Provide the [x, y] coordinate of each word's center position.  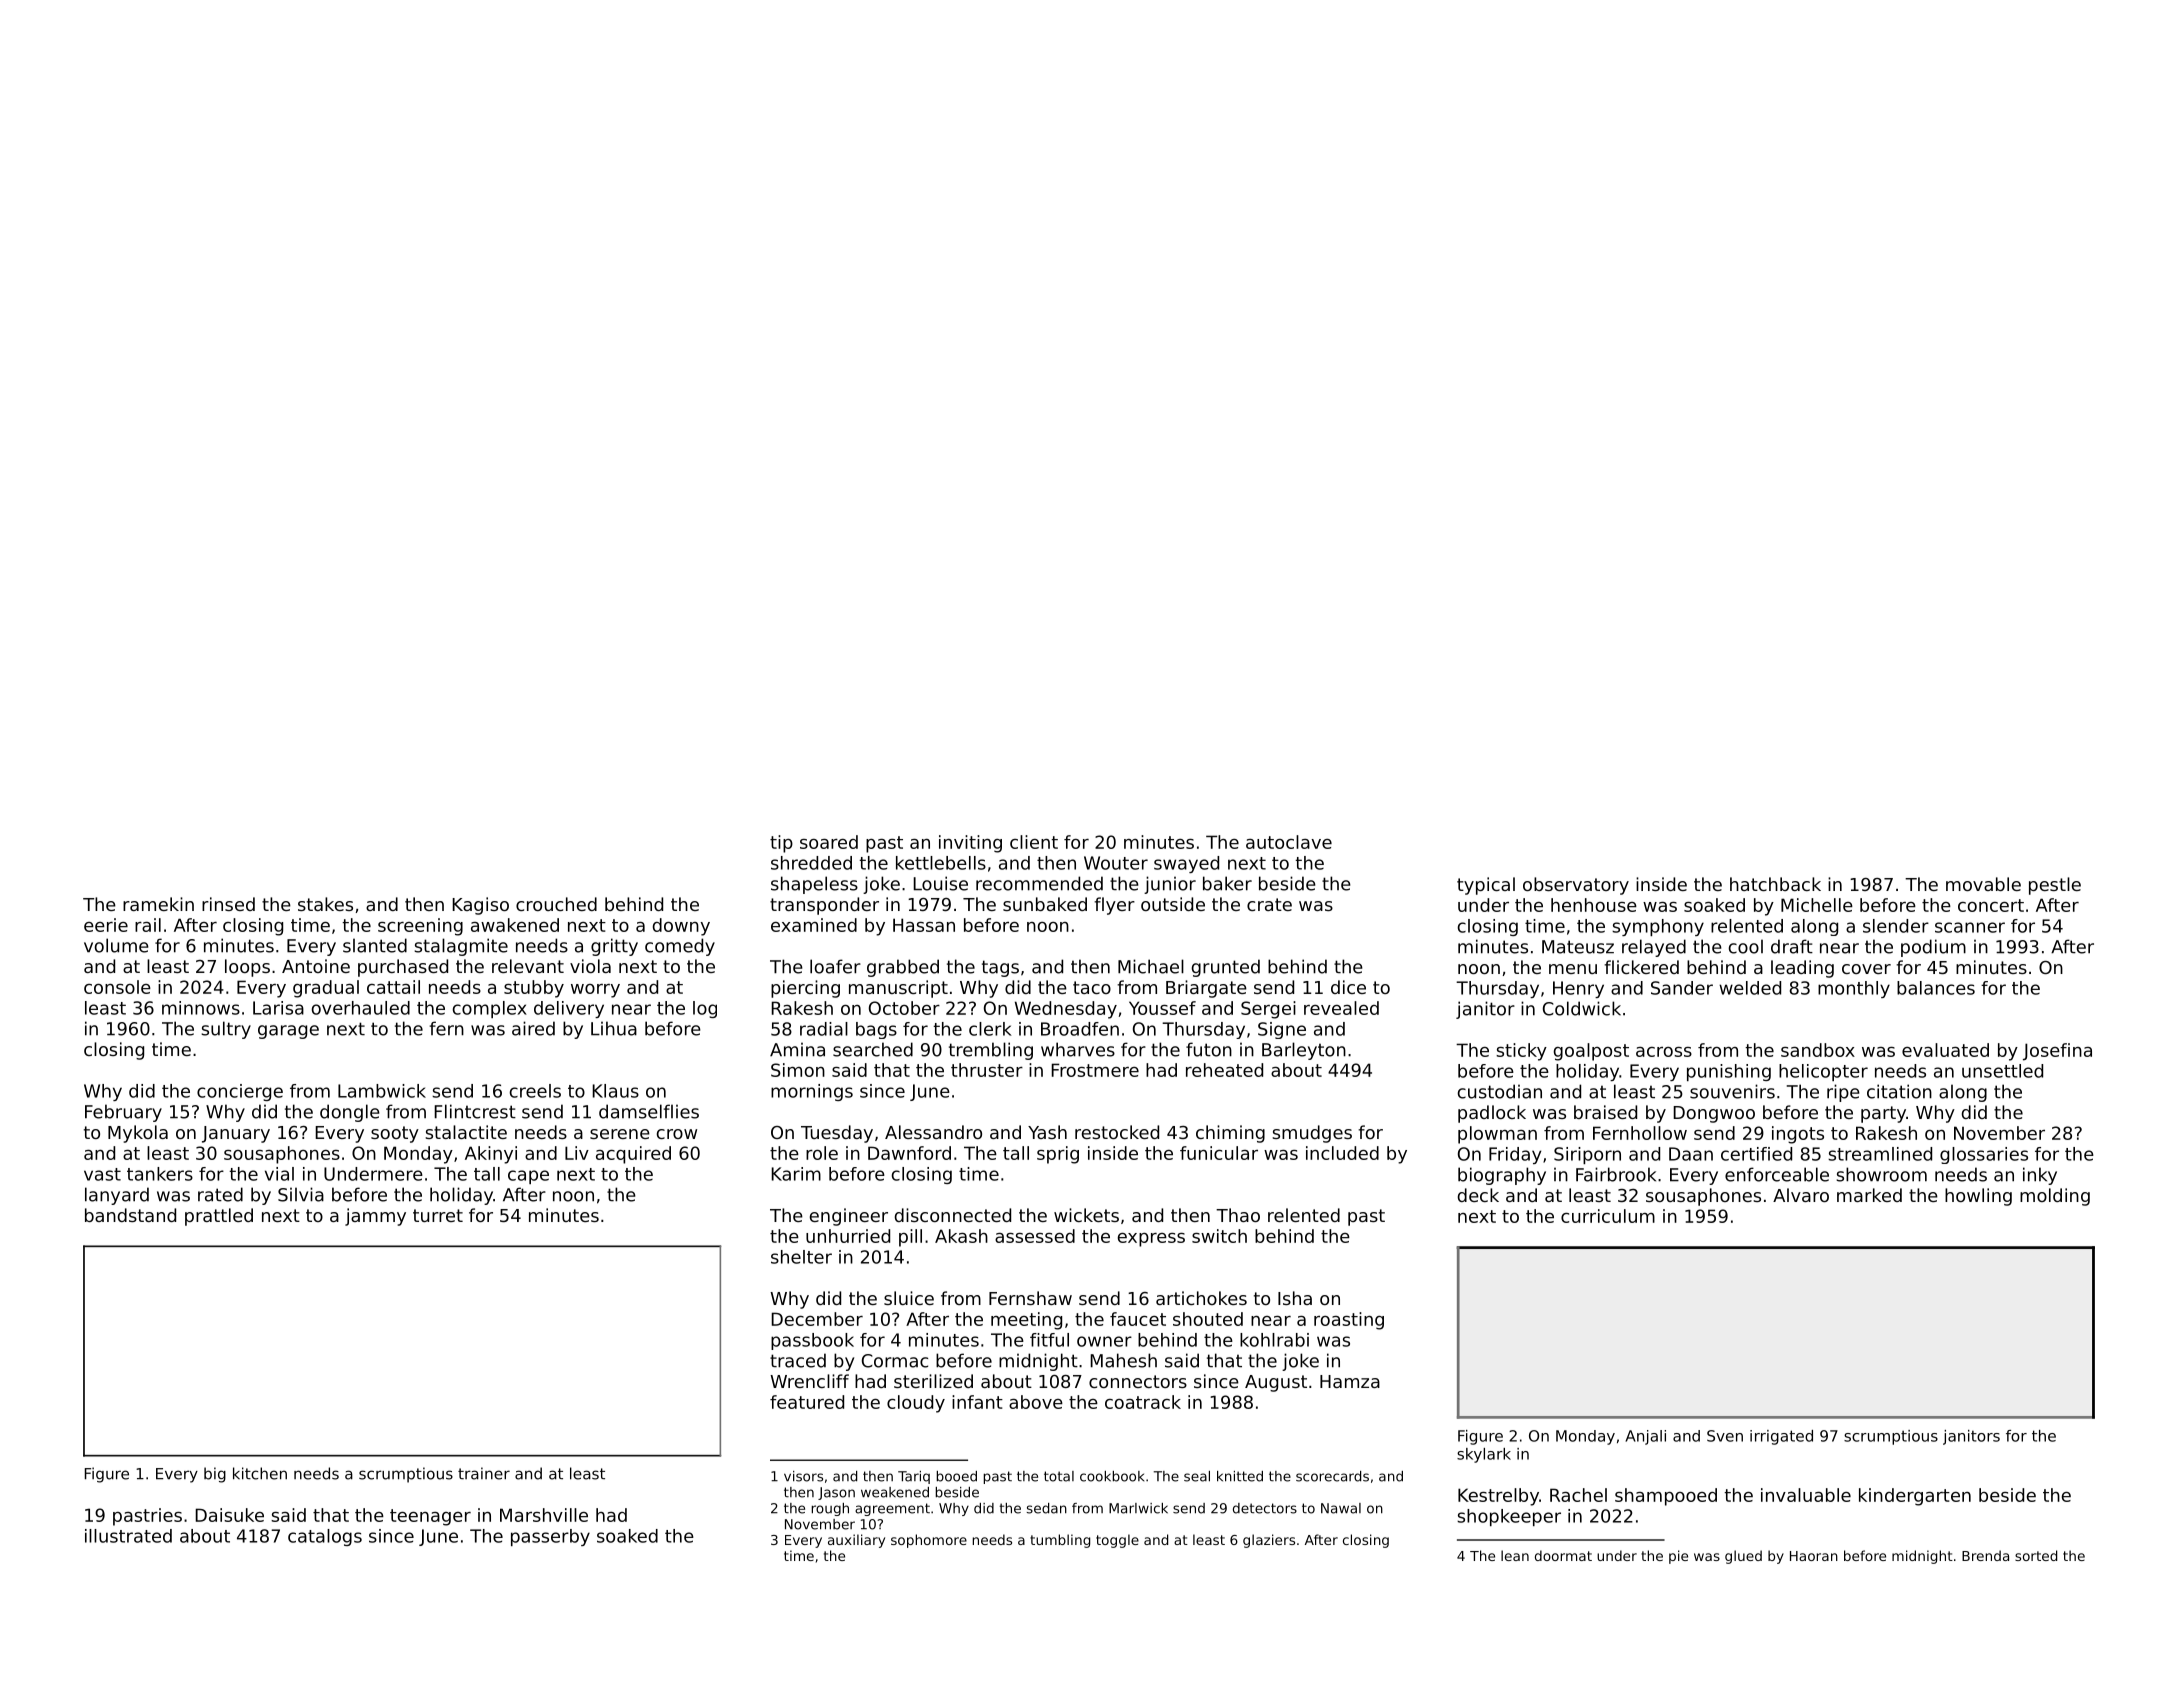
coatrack [1143, 1402]
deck [1478, 1195]
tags [1000, 968]
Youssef [1162, 1008]
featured [807, 1402]
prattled [219, 1217]
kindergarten [1915, 1497]
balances [1936, 988]
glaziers [1269, 1541]
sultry [226, 1030]
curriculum [1608, 1216]
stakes [325, 904]
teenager [430, 1517]
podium [1933, 948]
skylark [1484, 1455]
